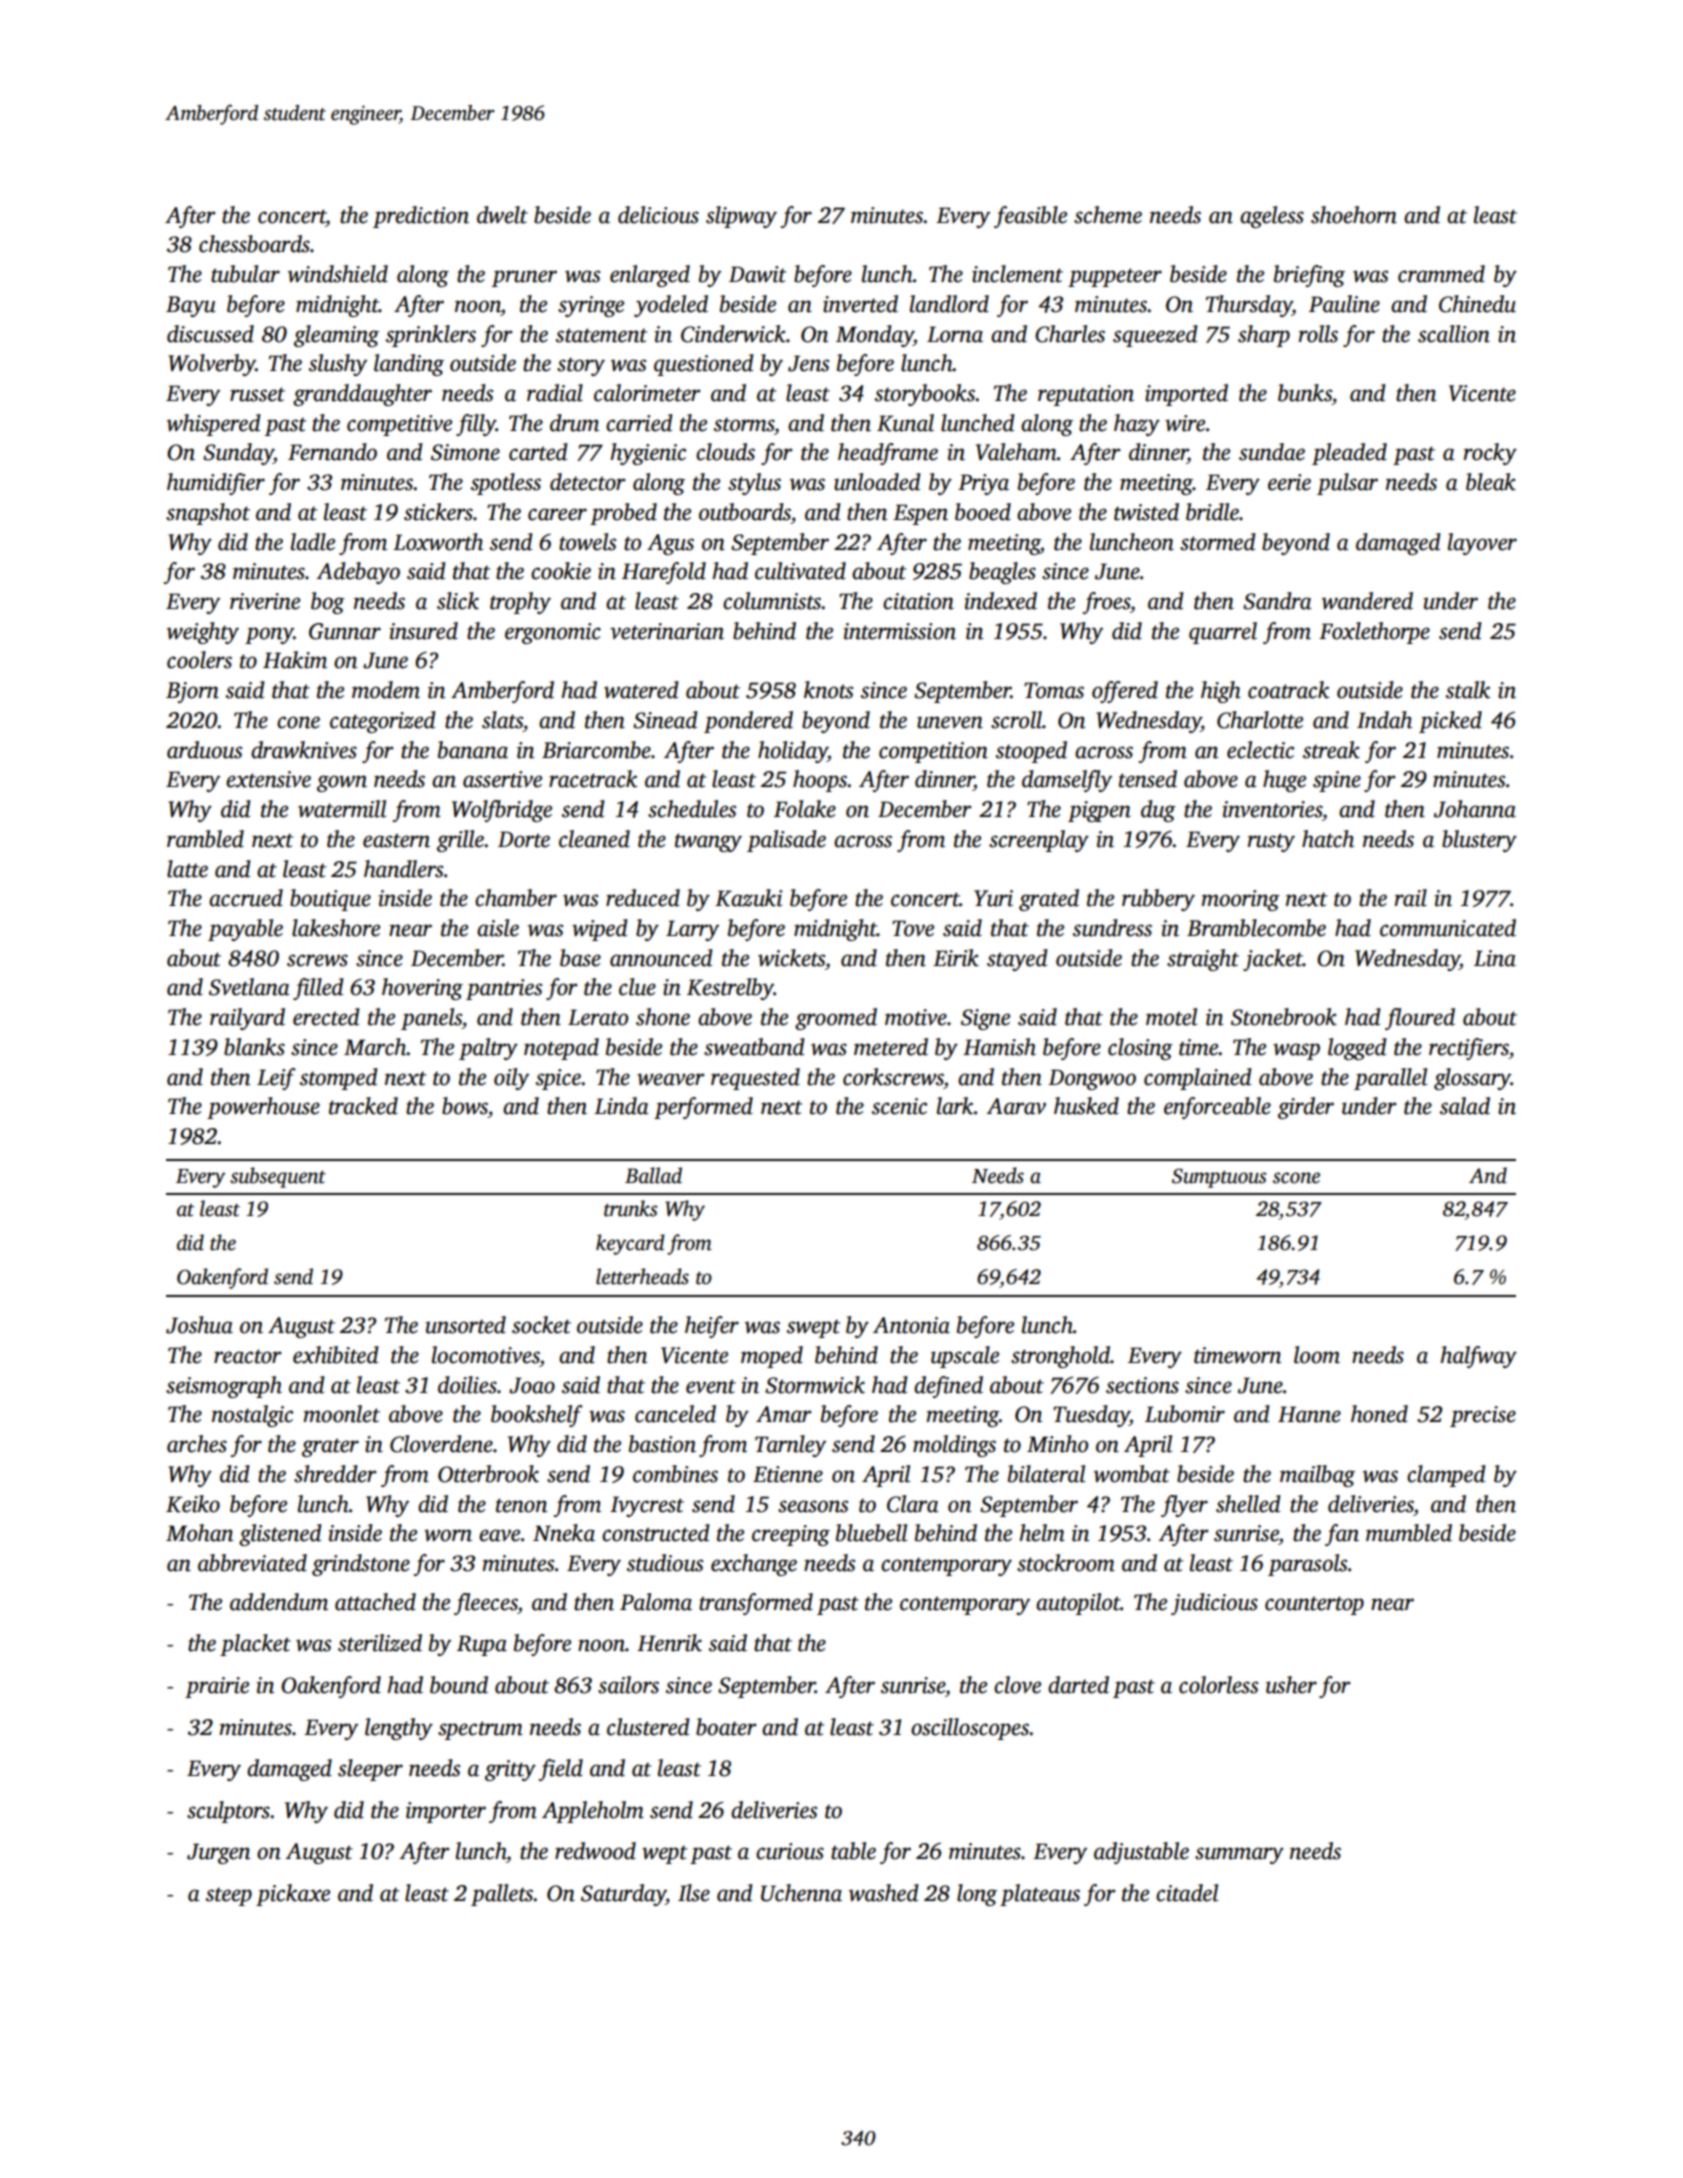 This page has height=2178, width=1683. Describe the element at coordinates (970, 1729) in the page. I see `oscilloscopes` at that location.
